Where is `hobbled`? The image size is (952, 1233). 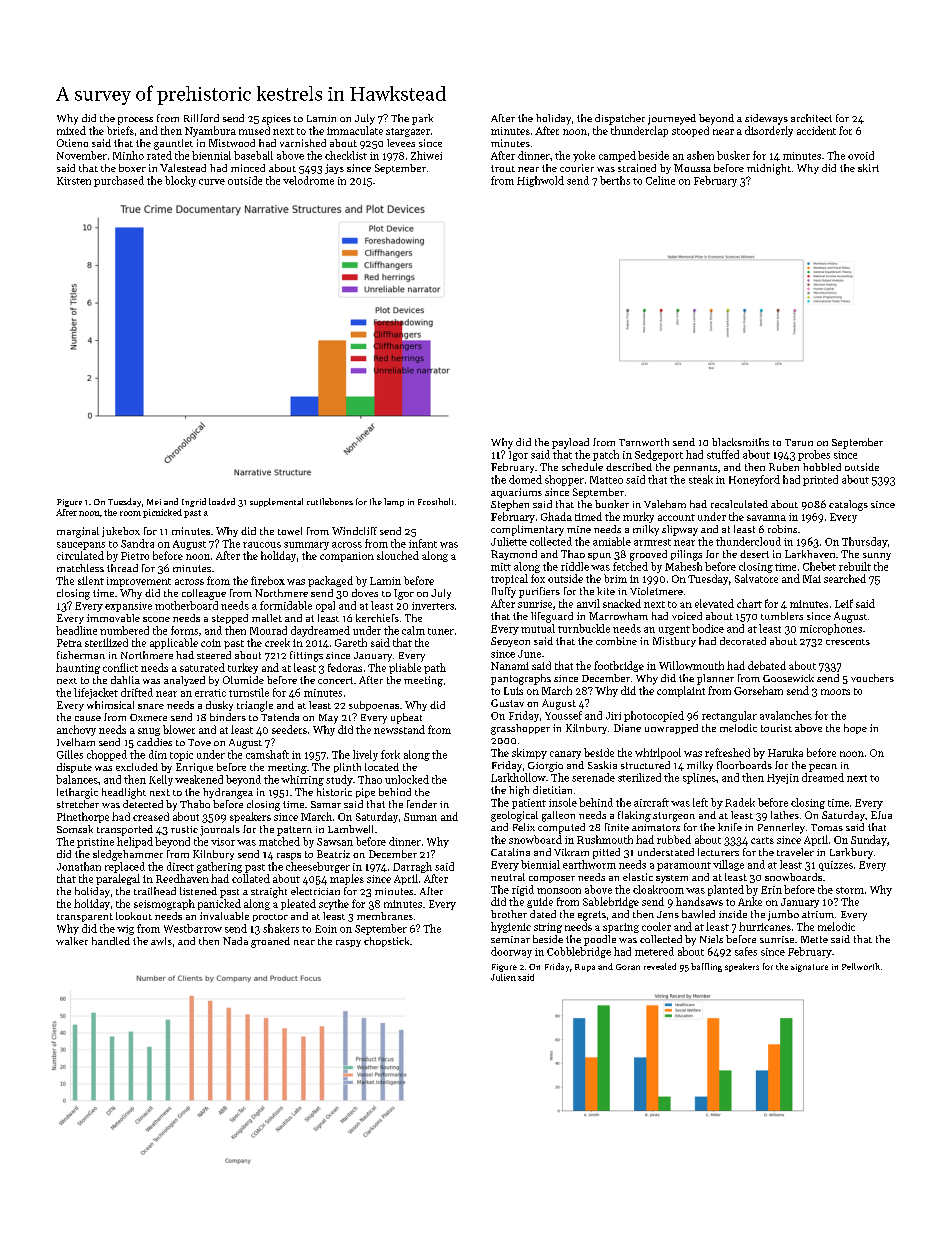 hobbled is located at coordinates (822, 467).
